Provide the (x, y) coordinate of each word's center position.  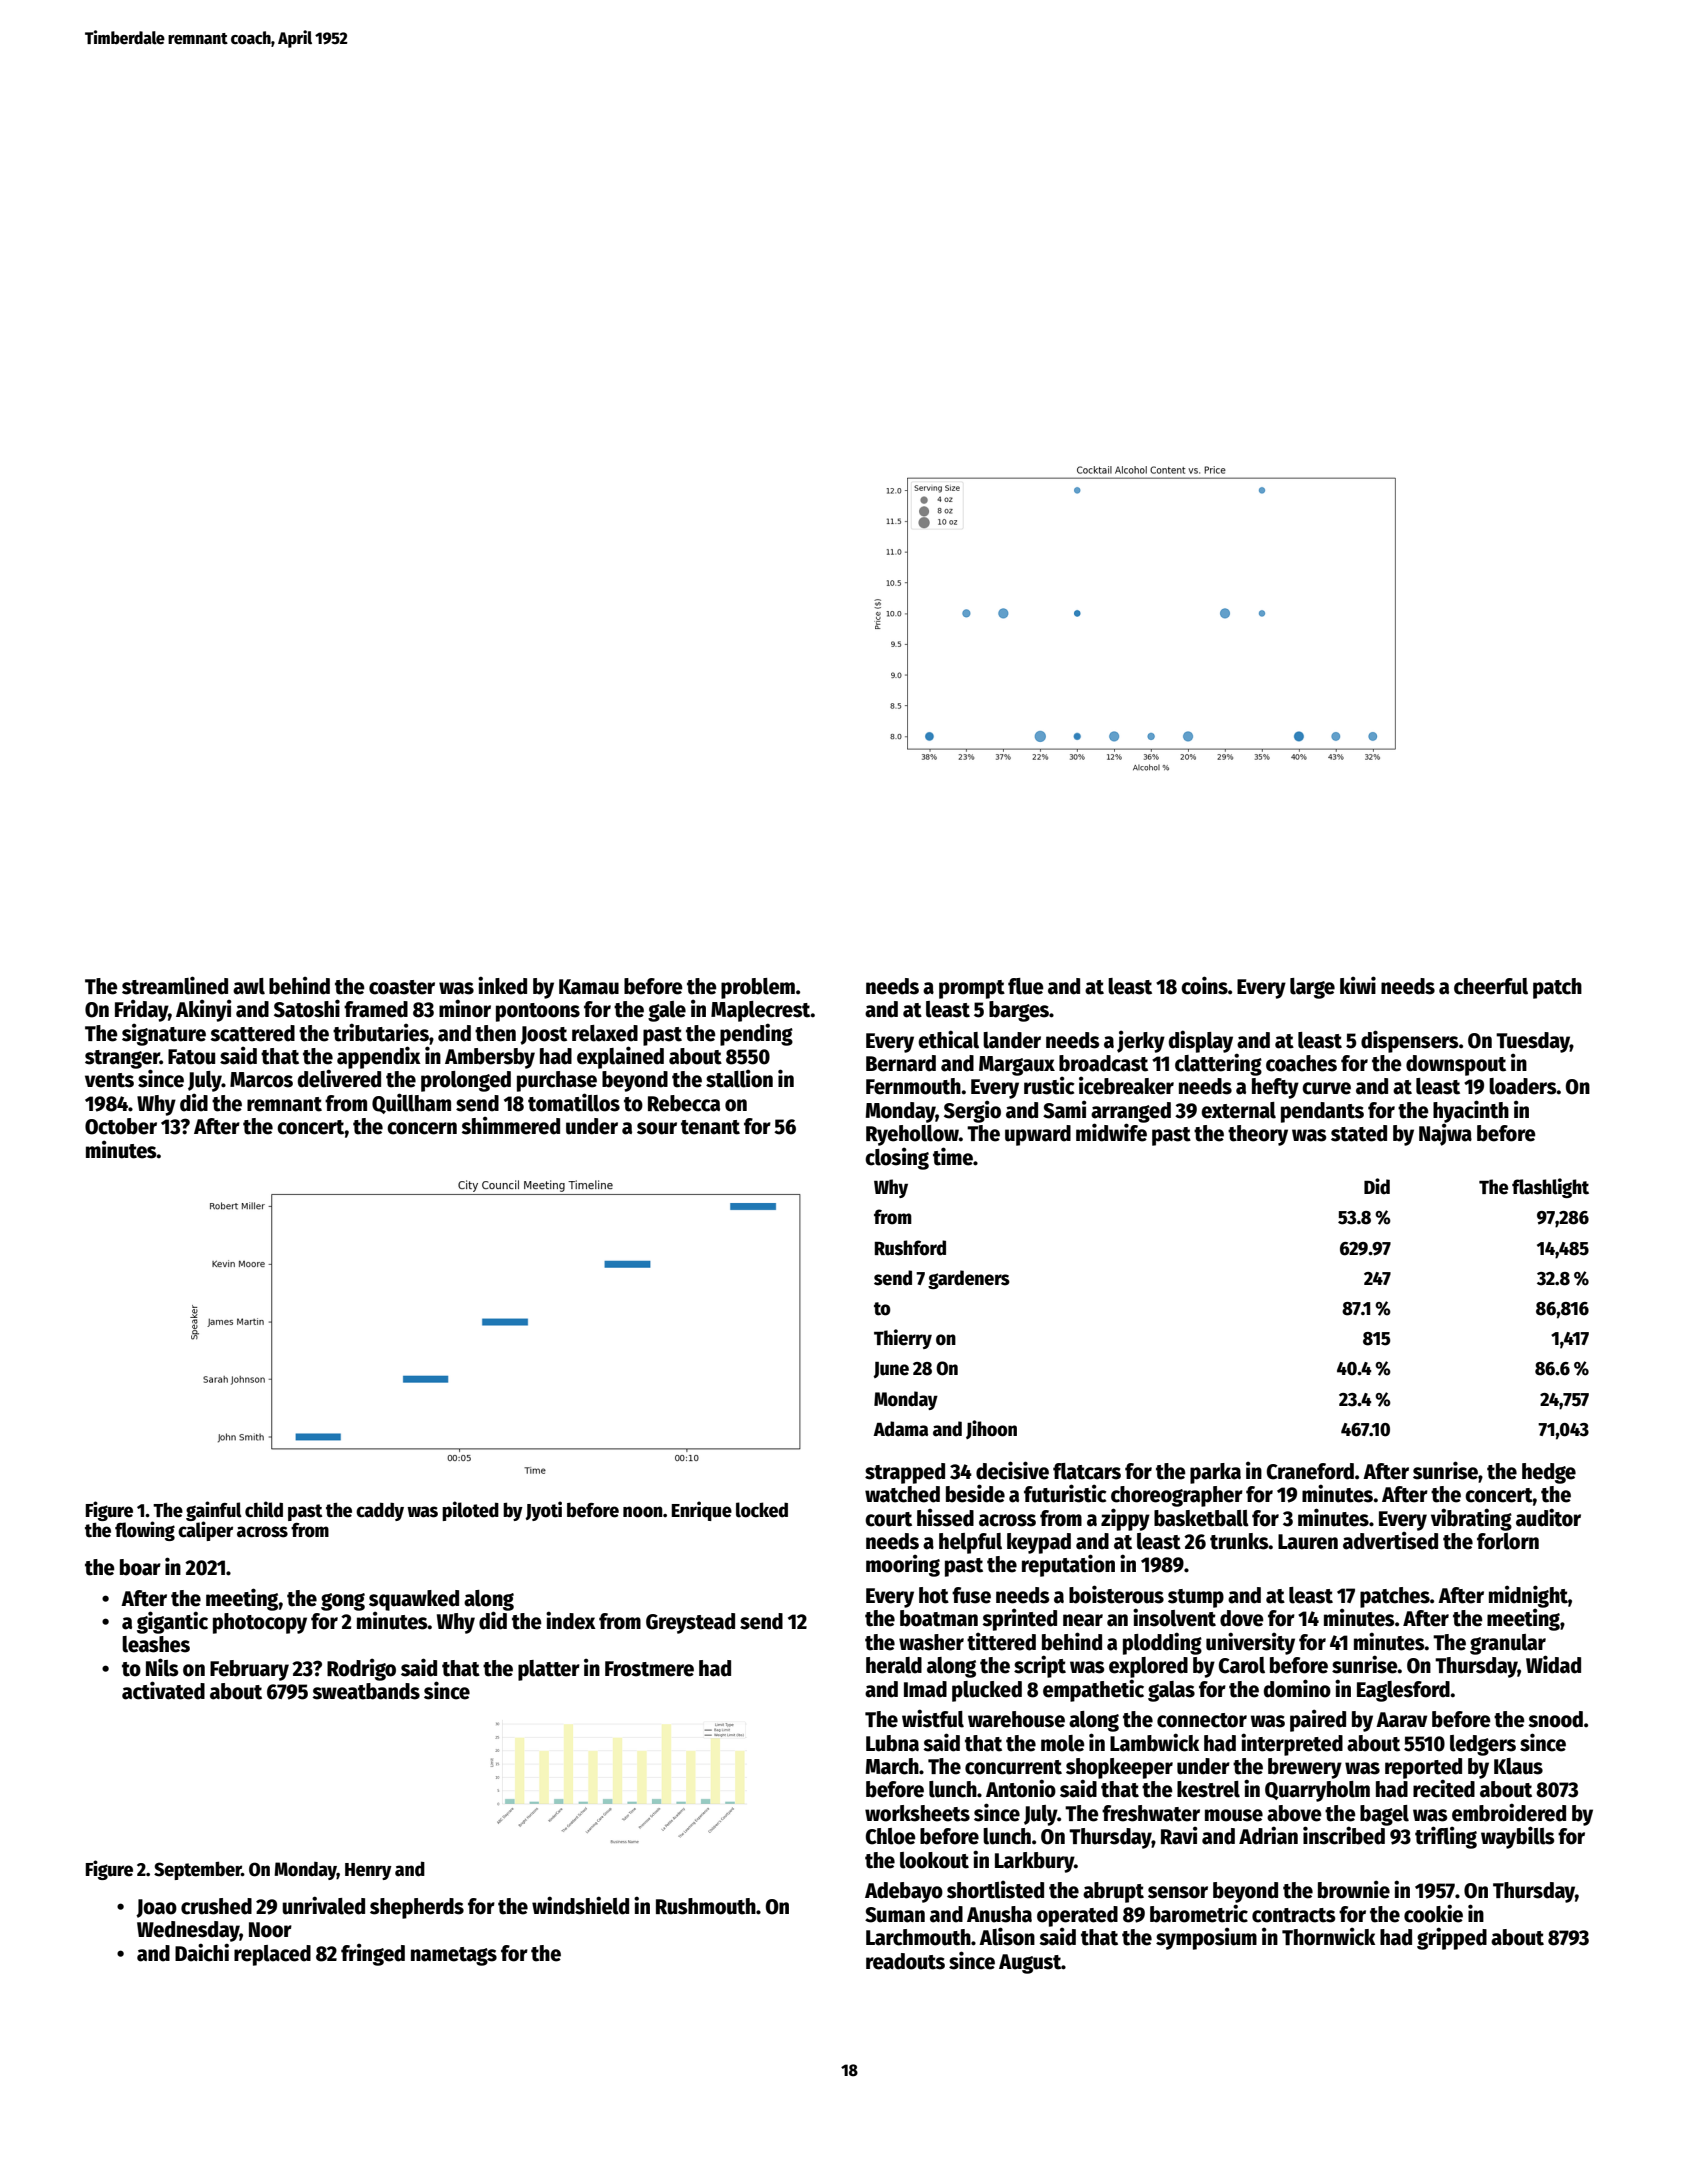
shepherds (417, 1908)
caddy (380, 1511)
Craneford (1310, 1471)
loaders (1523, 1086)
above (1294, 1813)
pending (756, 1034)
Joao (156, 1908)
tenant (710, 1127)
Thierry (903, 1339)
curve (1326, 1088)
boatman (939, 1618)
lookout (934, 1860)
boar (140, 1567)
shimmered (510, 1125)
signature (164, 1034)
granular (1508, 1644)
